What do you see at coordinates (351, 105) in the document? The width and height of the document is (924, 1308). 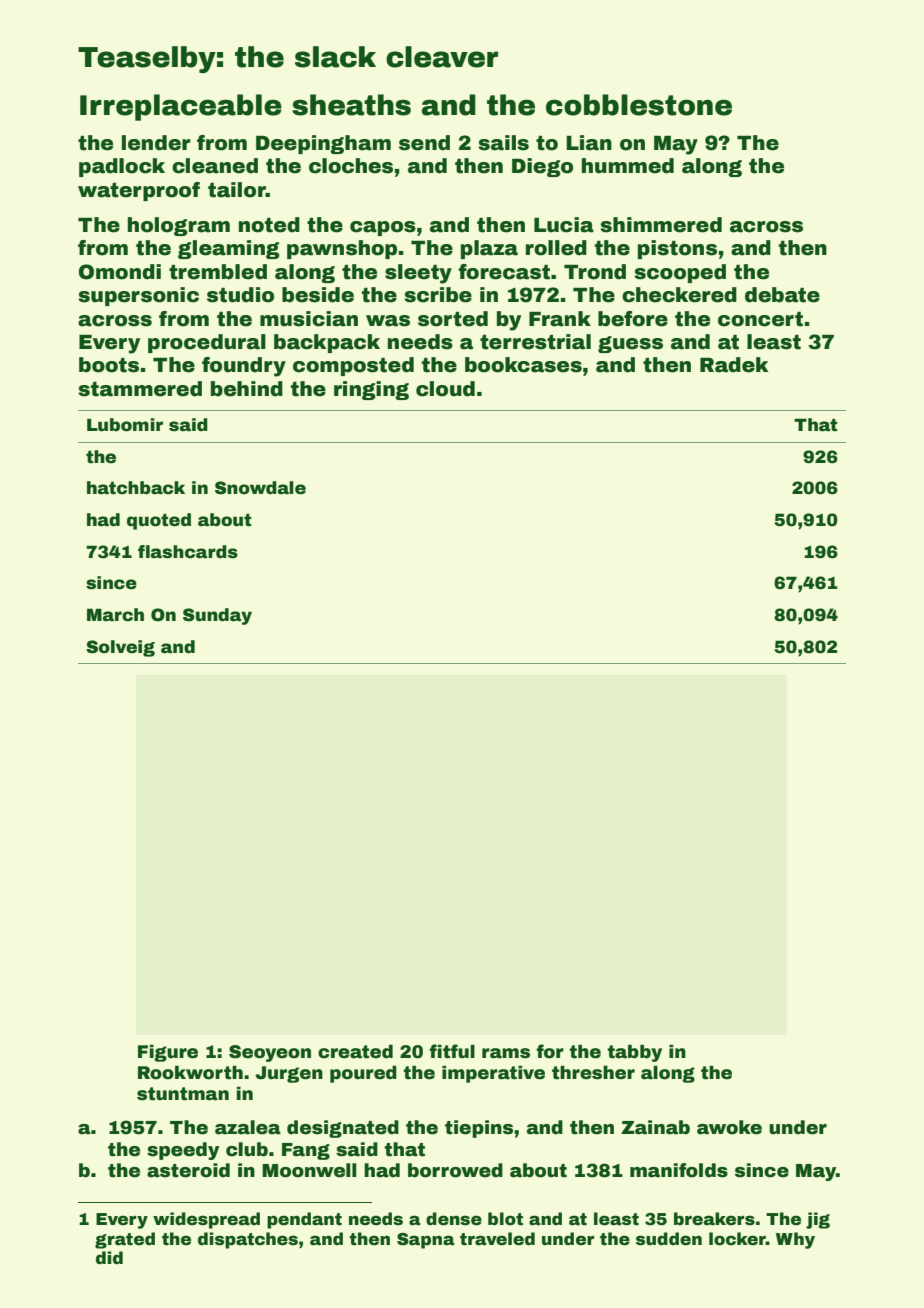 I see `sheaths` at bounding box center [351, 105].
